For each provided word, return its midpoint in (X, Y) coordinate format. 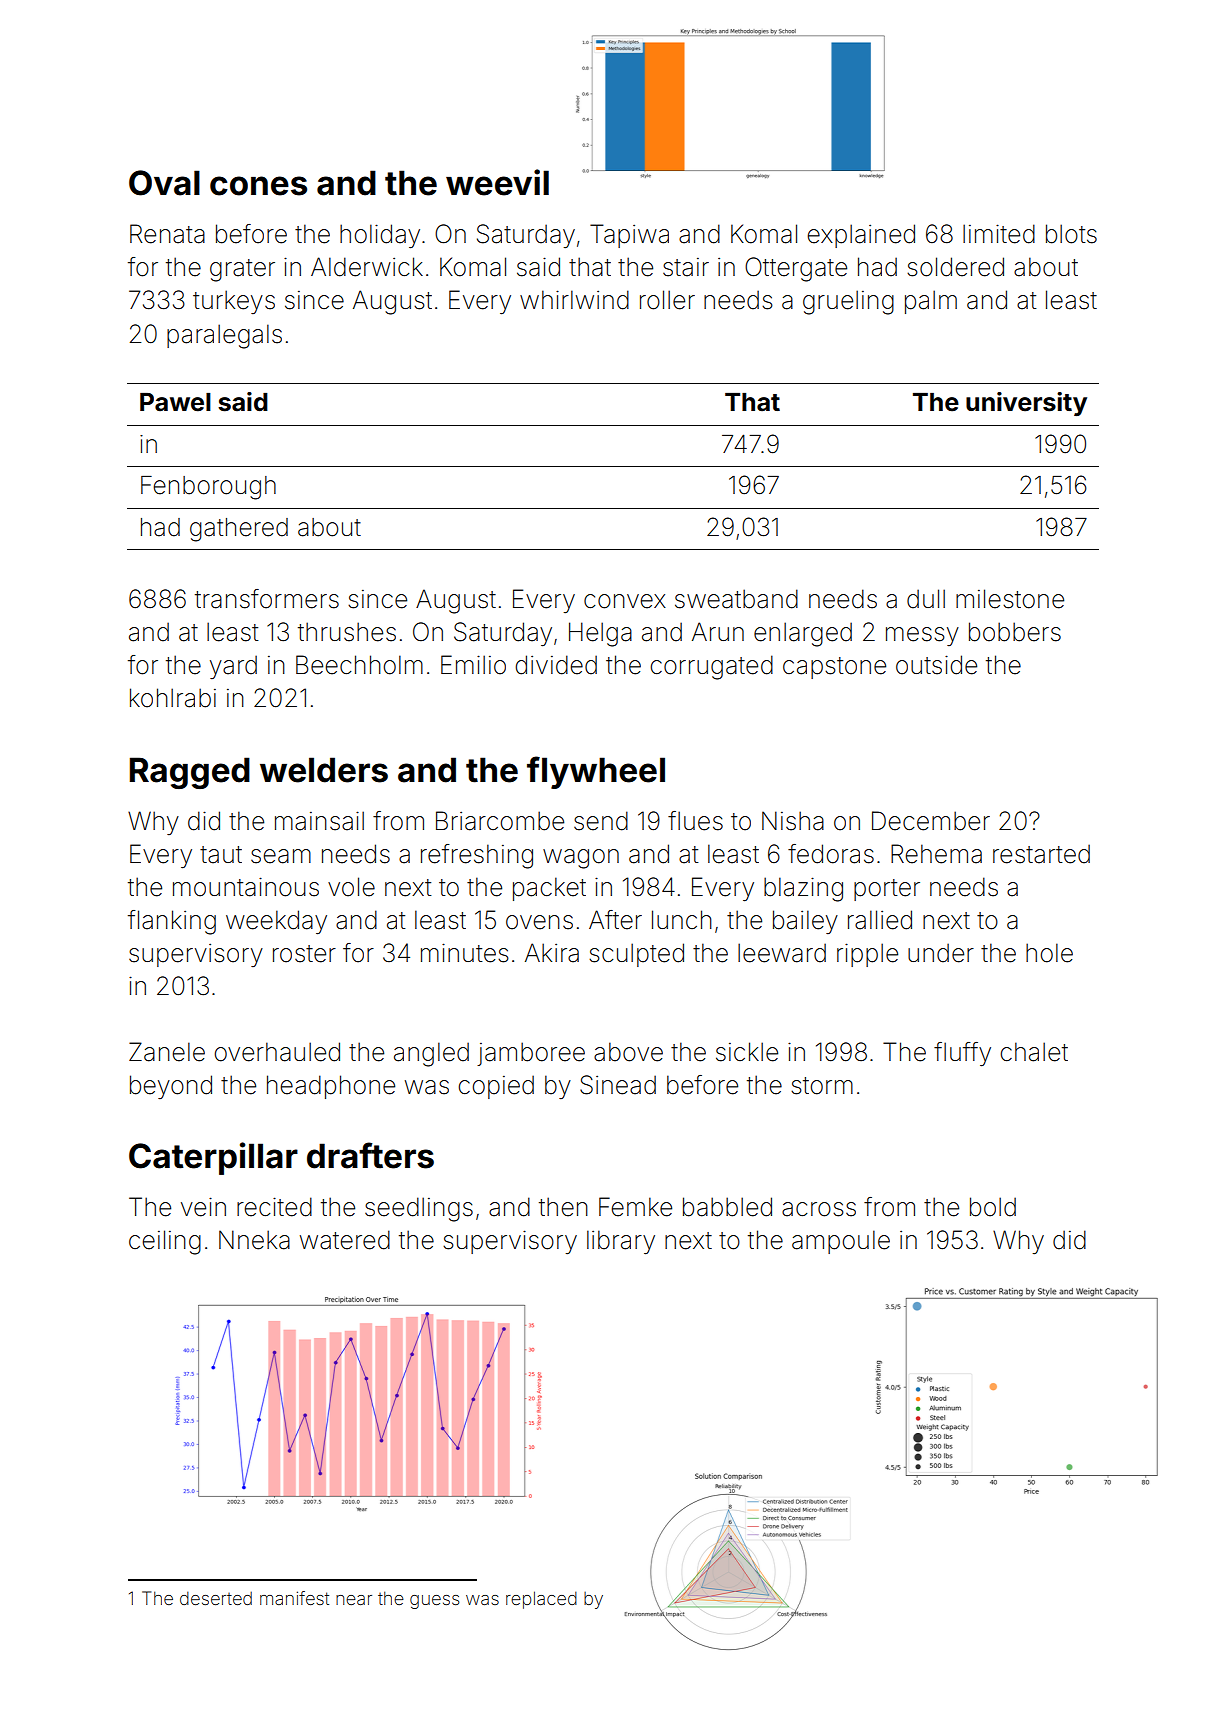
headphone (331, 1087)
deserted (216, 1598)
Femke (635, 1207)
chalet (1034, 1052)
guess (435, 1602)
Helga (600, 634)
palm (931, 302)
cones (258, 186)
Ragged (190, 773)
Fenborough (208, 488)
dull (926, 599)
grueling (848, 302)
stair (686, 267)
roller (667, 300)
